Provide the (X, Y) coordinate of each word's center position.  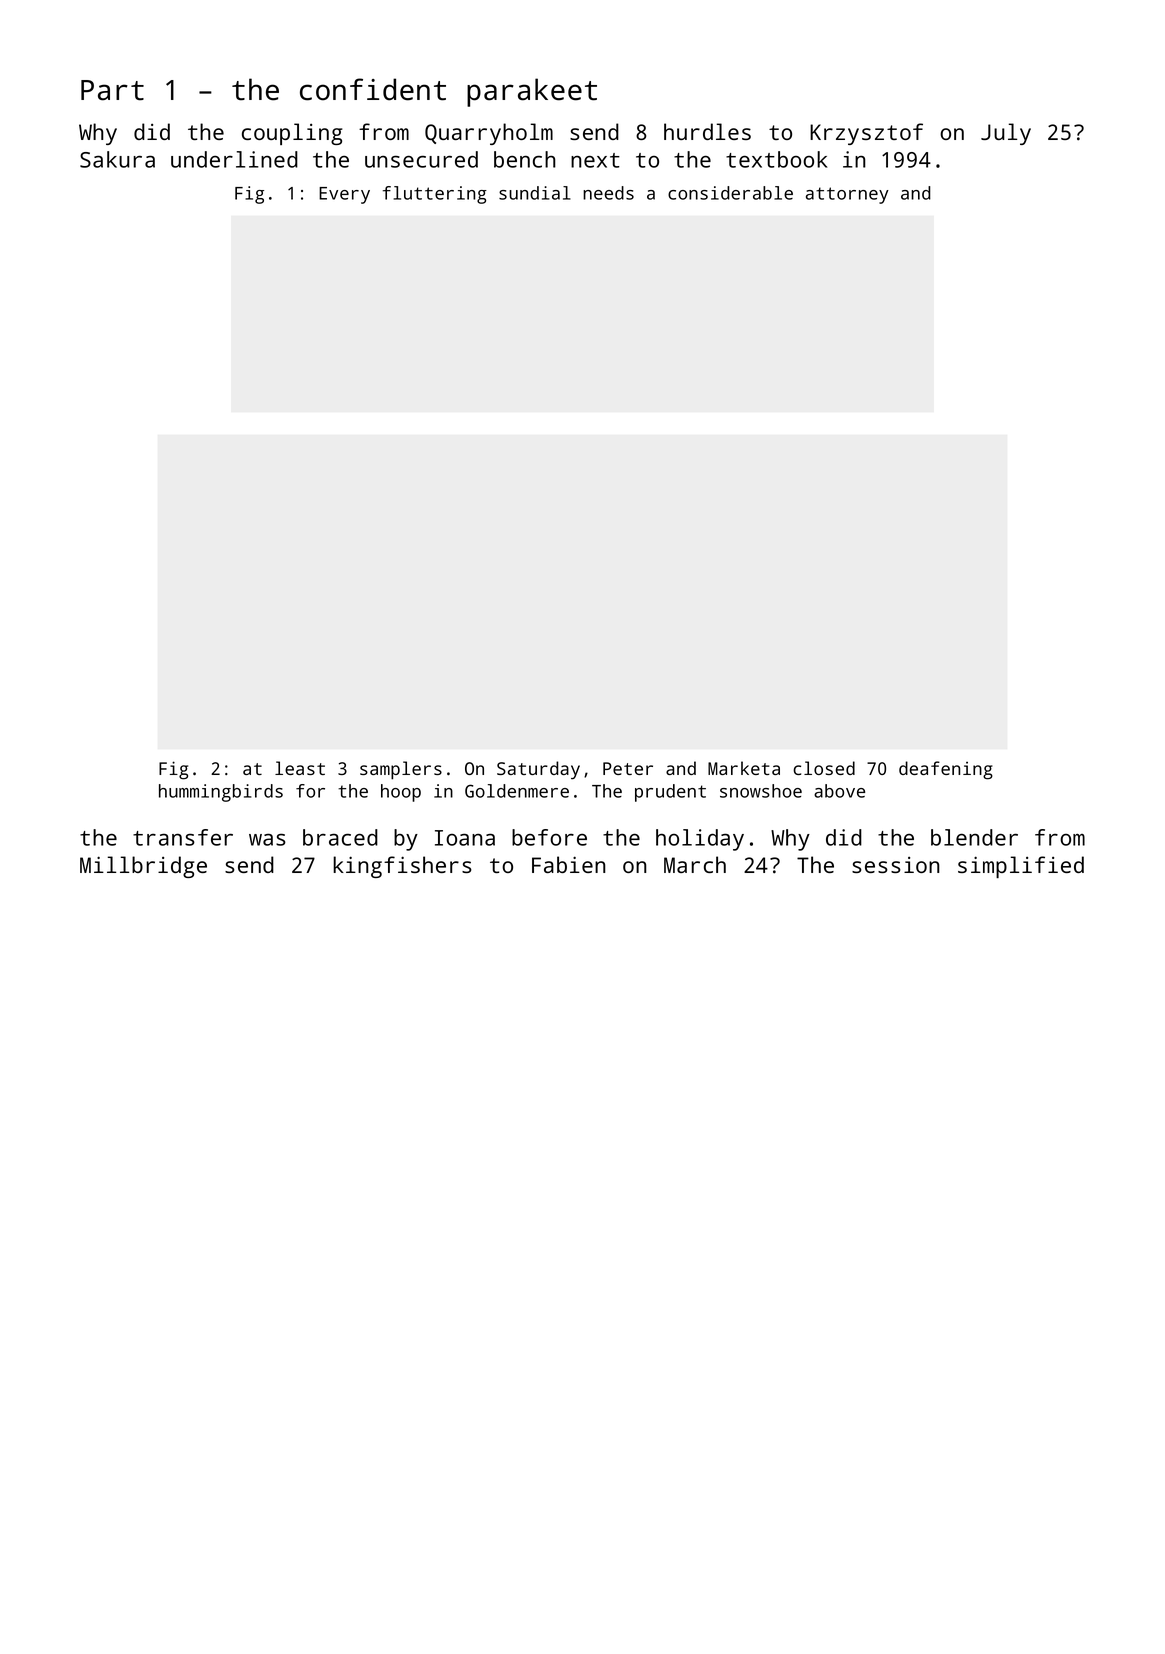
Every (344, 195)
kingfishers (402, 867)
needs (608, 193)
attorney (847, 195)
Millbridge (143, 867)
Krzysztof (866, 134)
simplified (1021, 867)
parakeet (532, 92)
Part (112, 90)
